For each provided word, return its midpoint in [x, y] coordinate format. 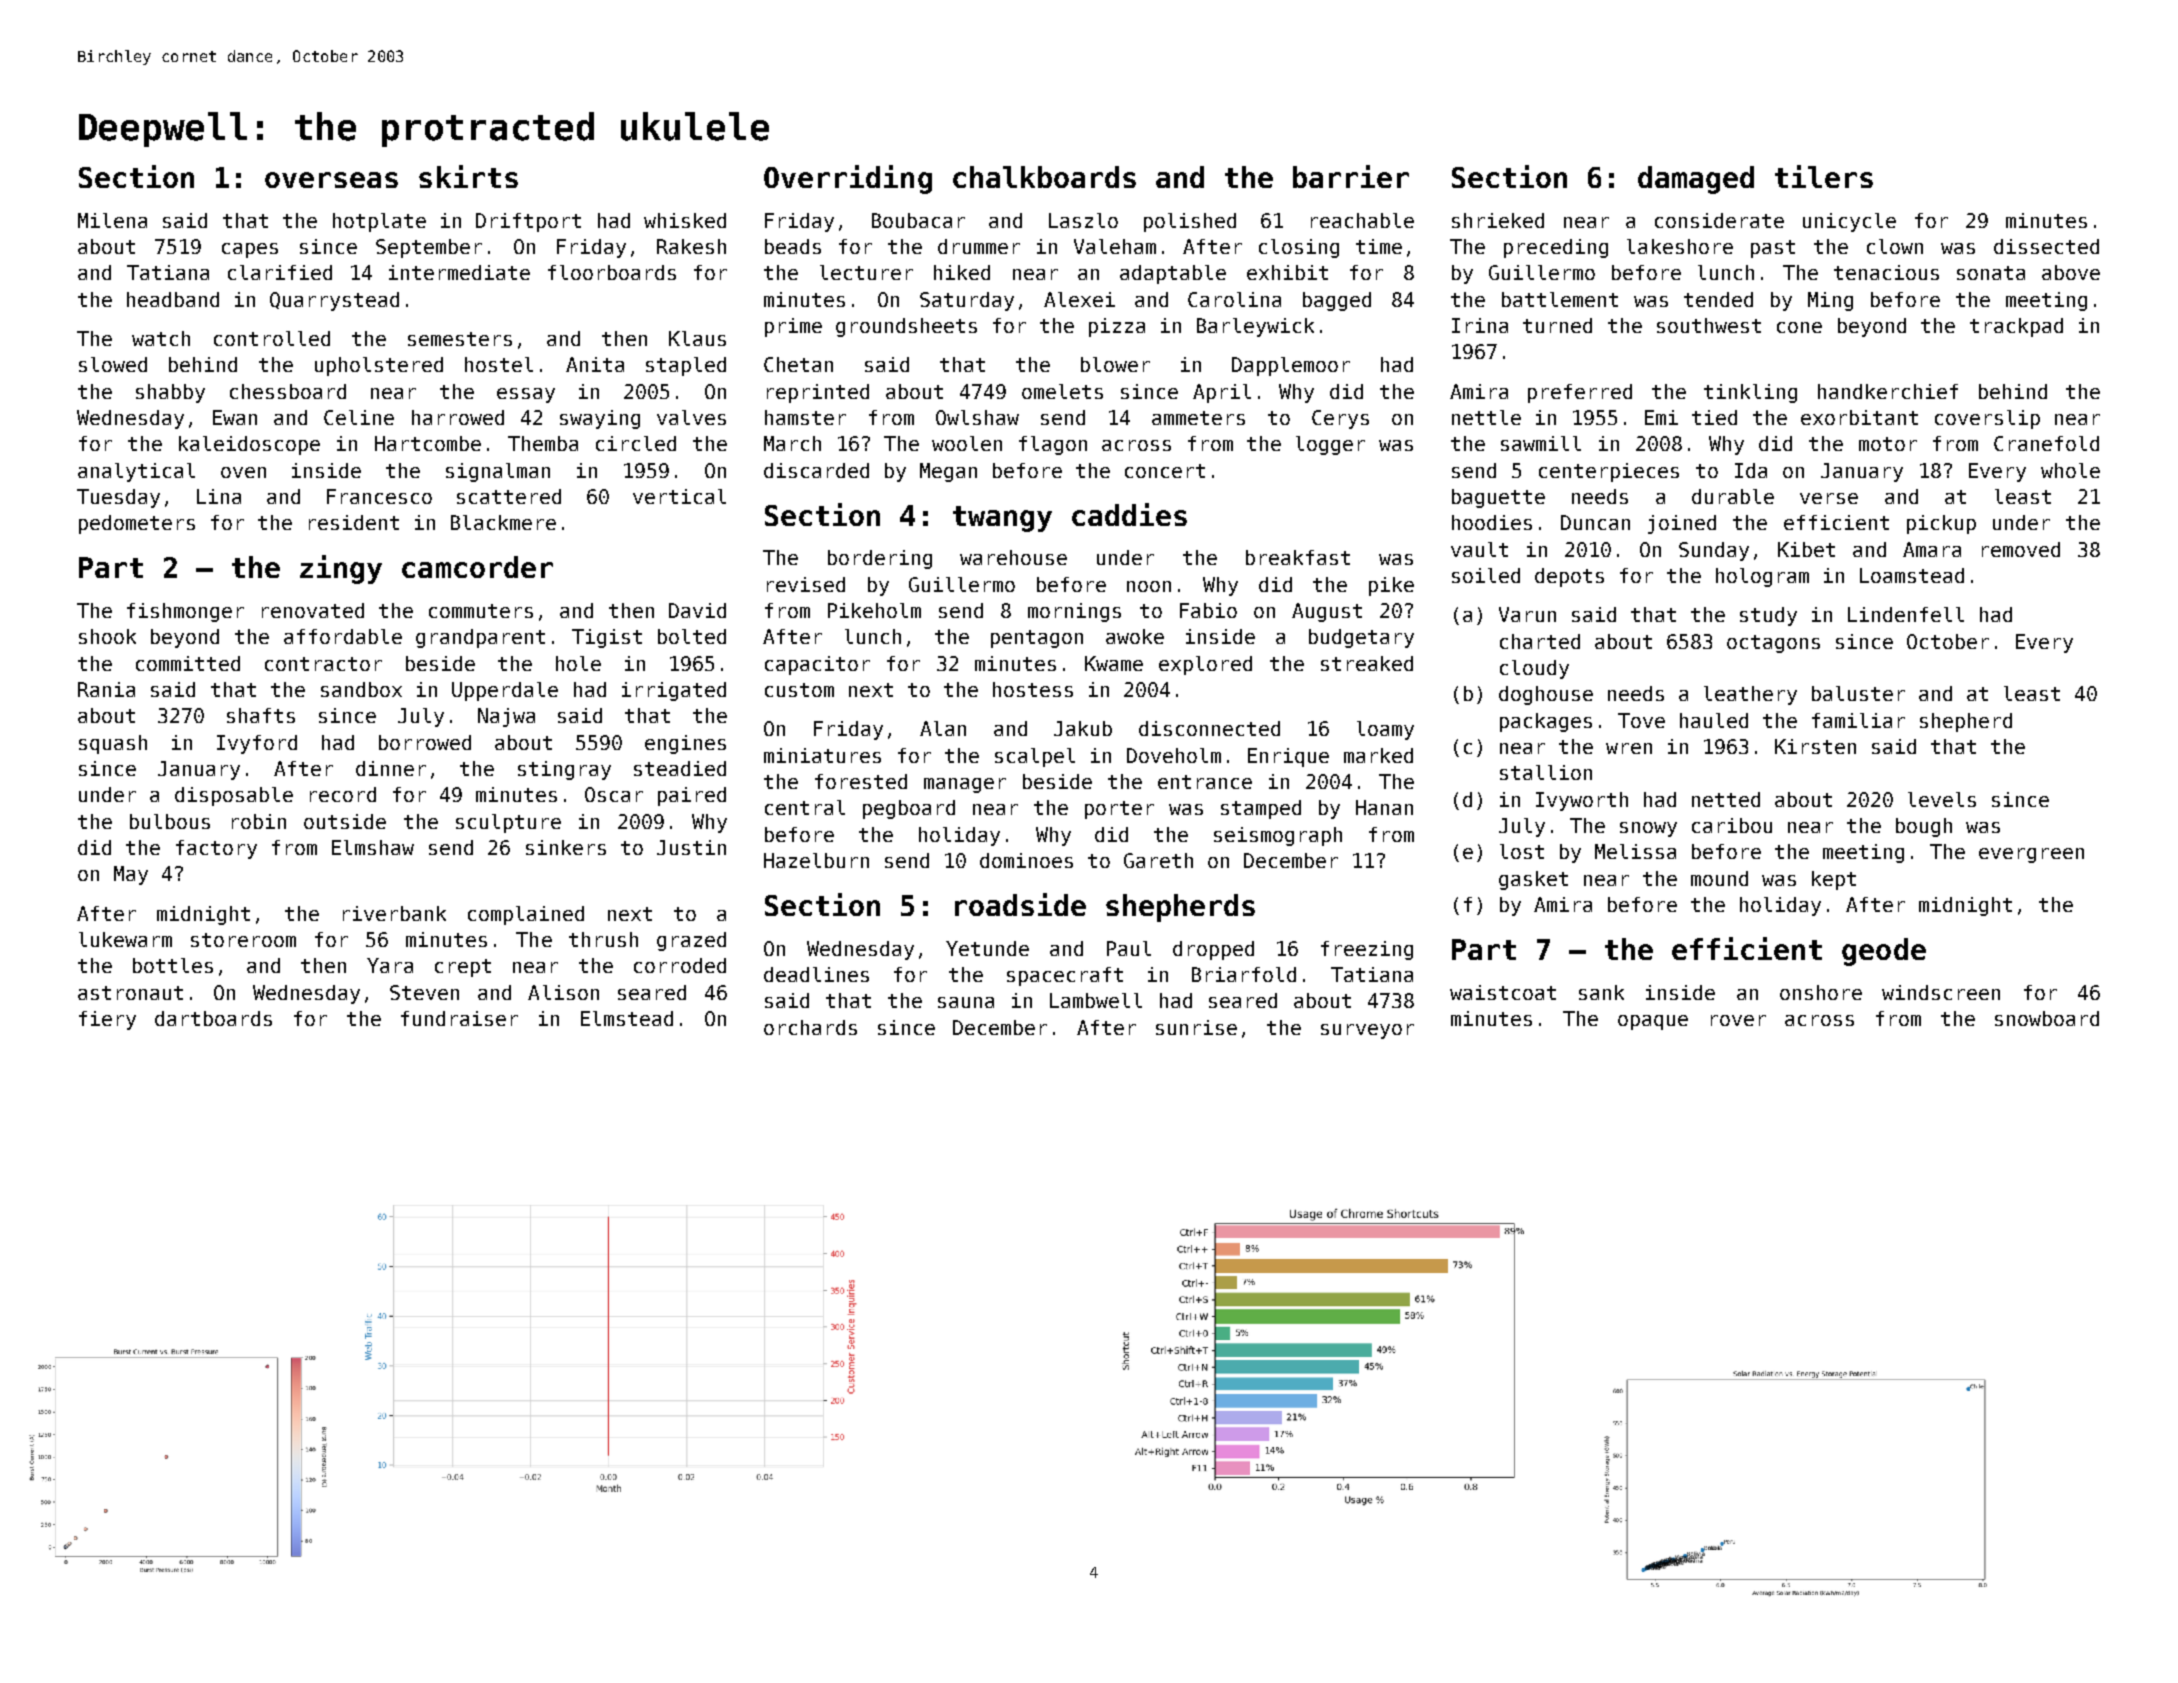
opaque [1653, 1022]
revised [806, 584]
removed [2021, 549]
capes [250, 250]
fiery [107, 1020]
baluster [1858, 693]
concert [1165, 471]
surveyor [1367, 1031]
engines [685, 744]
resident [354, 522]
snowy [1648, 829]
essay [526, 395]
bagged [1337, 301]
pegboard [909, 809]
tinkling [1750, 393]
